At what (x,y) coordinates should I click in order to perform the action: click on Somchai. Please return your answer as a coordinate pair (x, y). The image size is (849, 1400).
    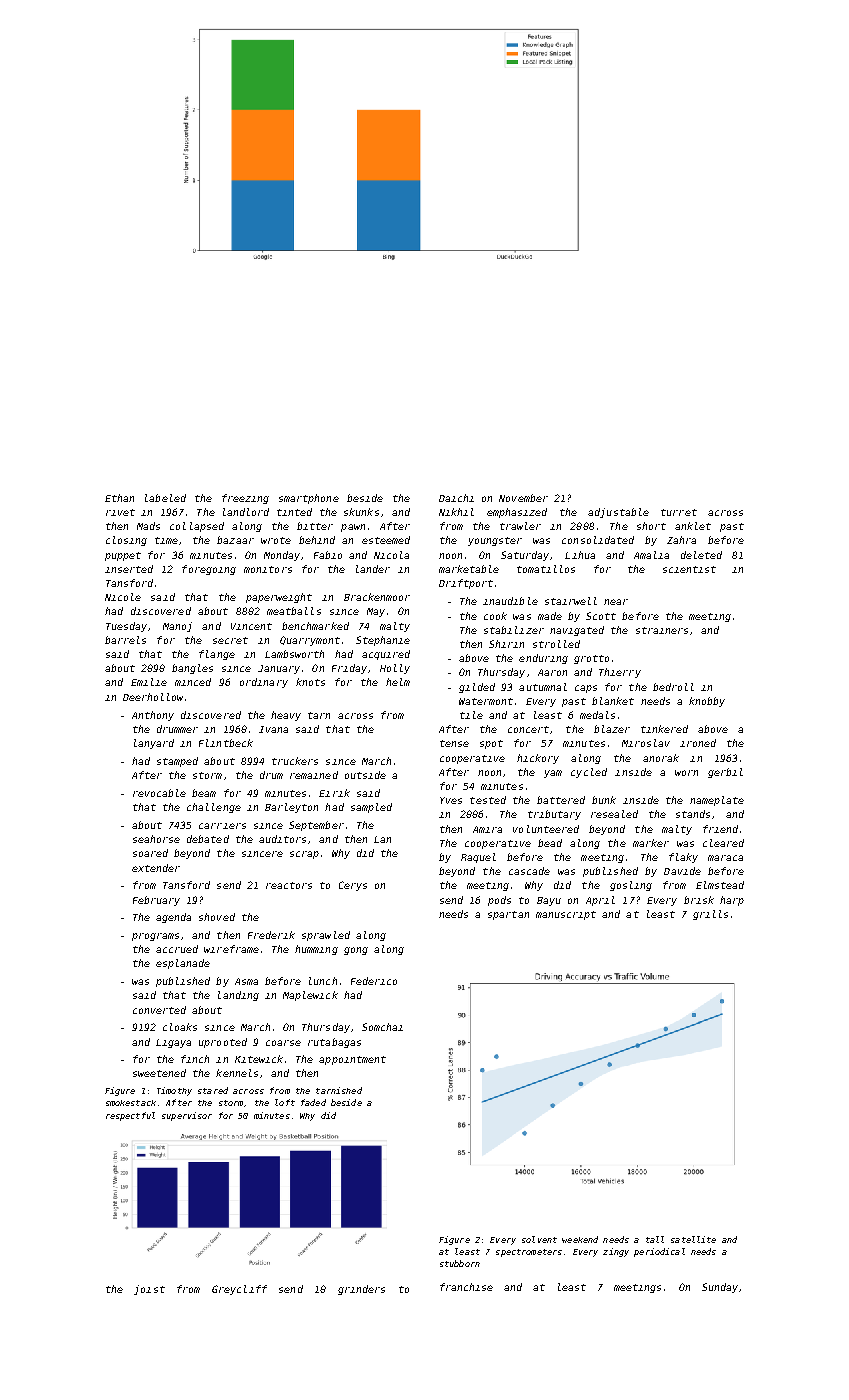
    Looking at the image, I should click on (382, 1027).
